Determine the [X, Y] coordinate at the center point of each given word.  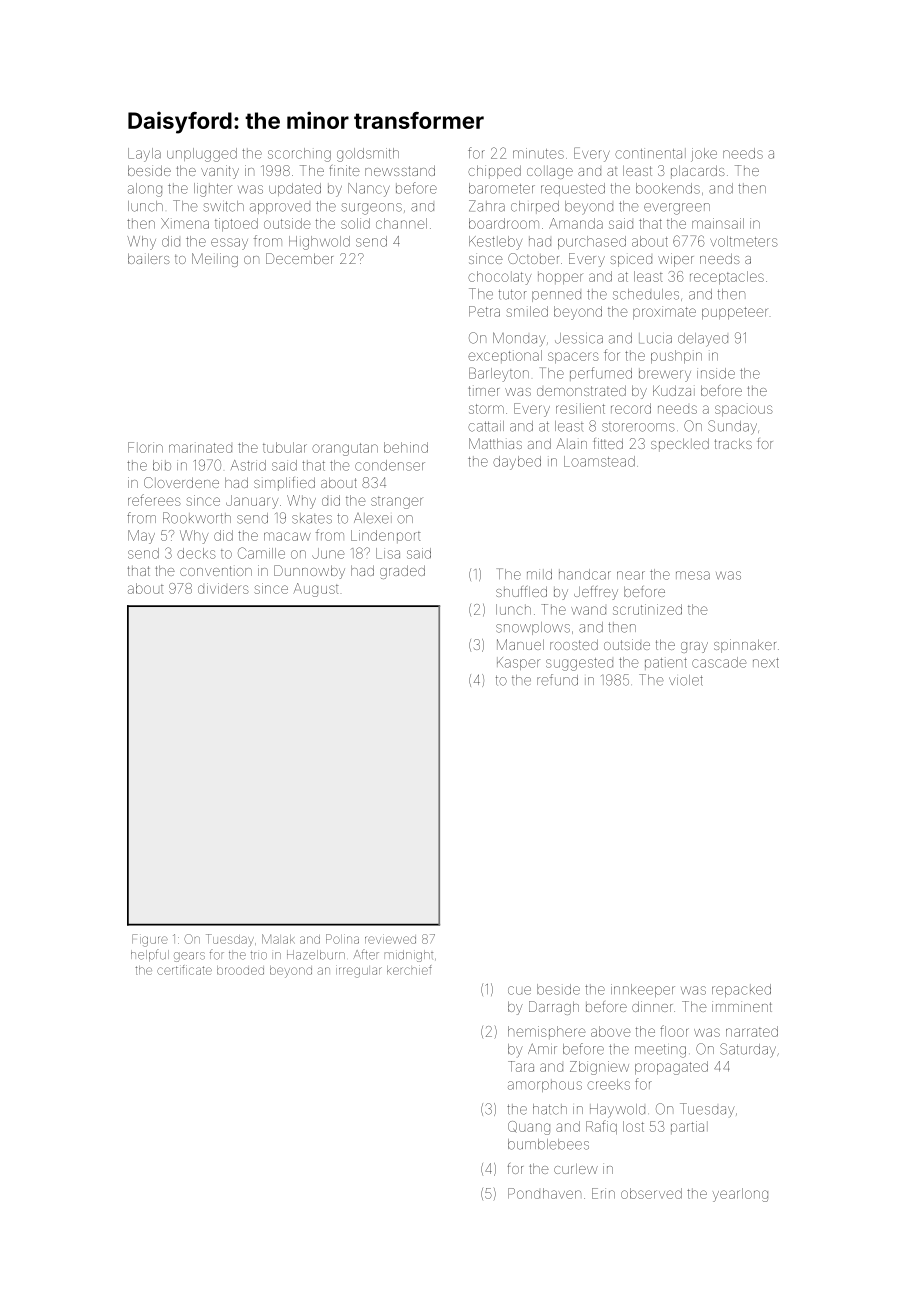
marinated [200, 448]
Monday [519, 339]
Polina [342, 939]
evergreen [677, 209]
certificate [184, 970]
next [766, 663]
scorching [299, 155]
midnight [409, 956]
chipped [494, 172]
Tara [521, 1066]
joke [704, 155]
